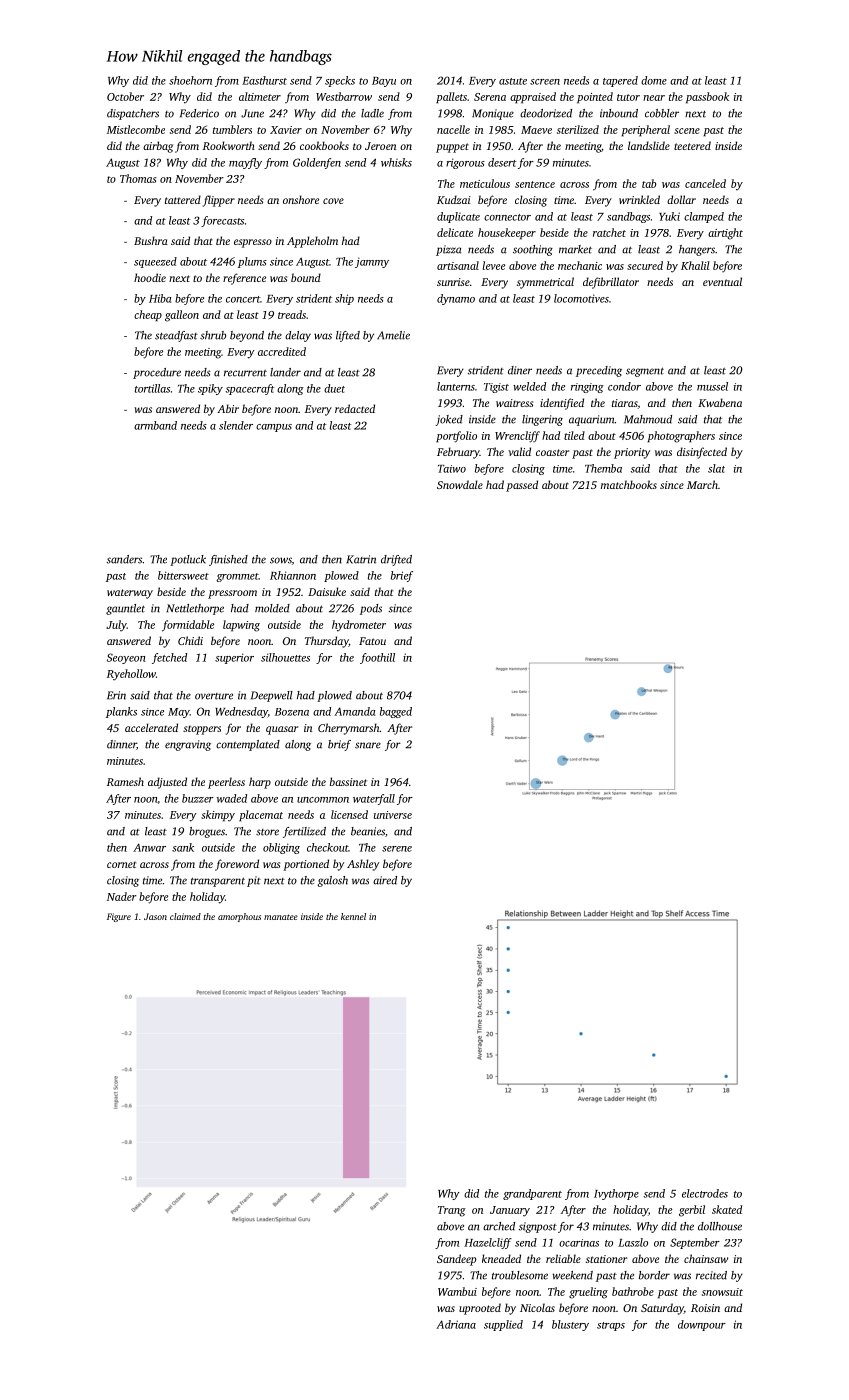 This document has width=849, height=1400. I want to click on Ivythorpe, so click(616, 1194).
